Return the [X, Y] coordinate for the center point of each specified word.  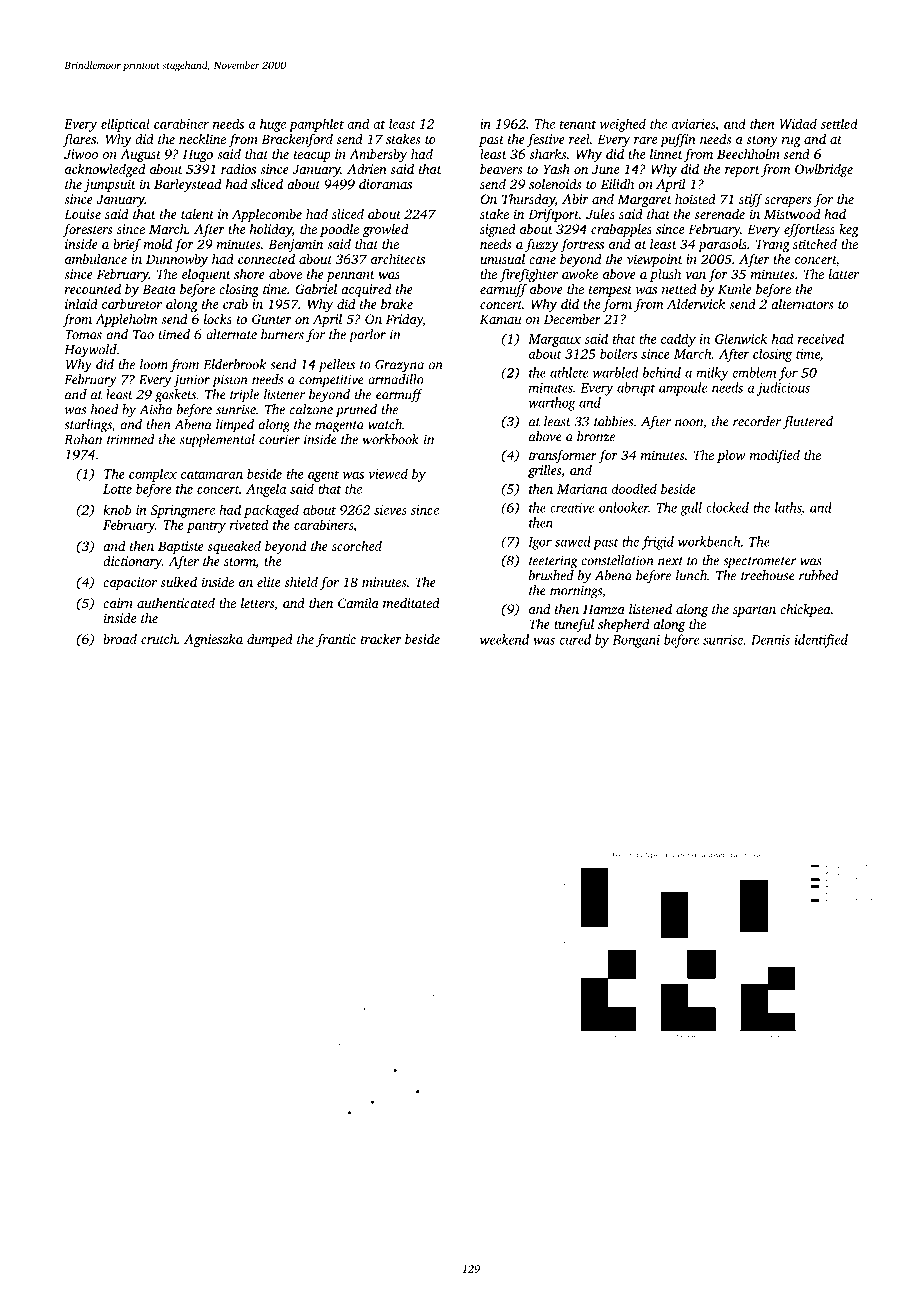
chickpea [805, 610]
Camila [358, 603]
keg [849, 230]
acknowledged [105, 170]
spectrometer [760, 563]
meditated [411, 603]
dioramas [385, 184]
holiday [271, 230]
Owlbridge [824, 170]
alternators [802, 304]
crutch [159, 639]
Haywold [90, 351]
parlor [367, 336]
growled [385, 230]
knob [117, 509]
